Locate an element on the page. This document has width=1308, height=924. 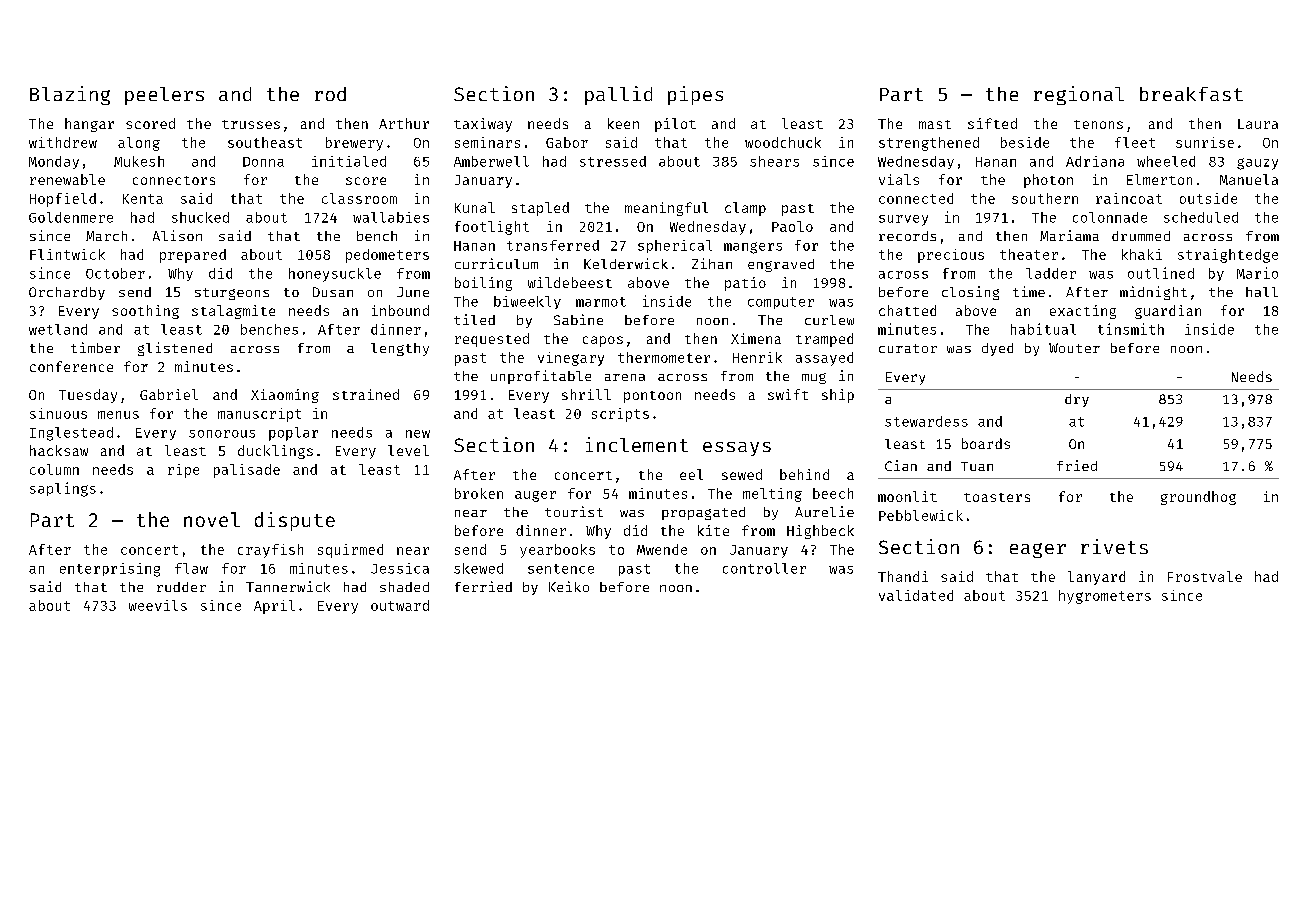
outward is located at coordinates (400, 605).
